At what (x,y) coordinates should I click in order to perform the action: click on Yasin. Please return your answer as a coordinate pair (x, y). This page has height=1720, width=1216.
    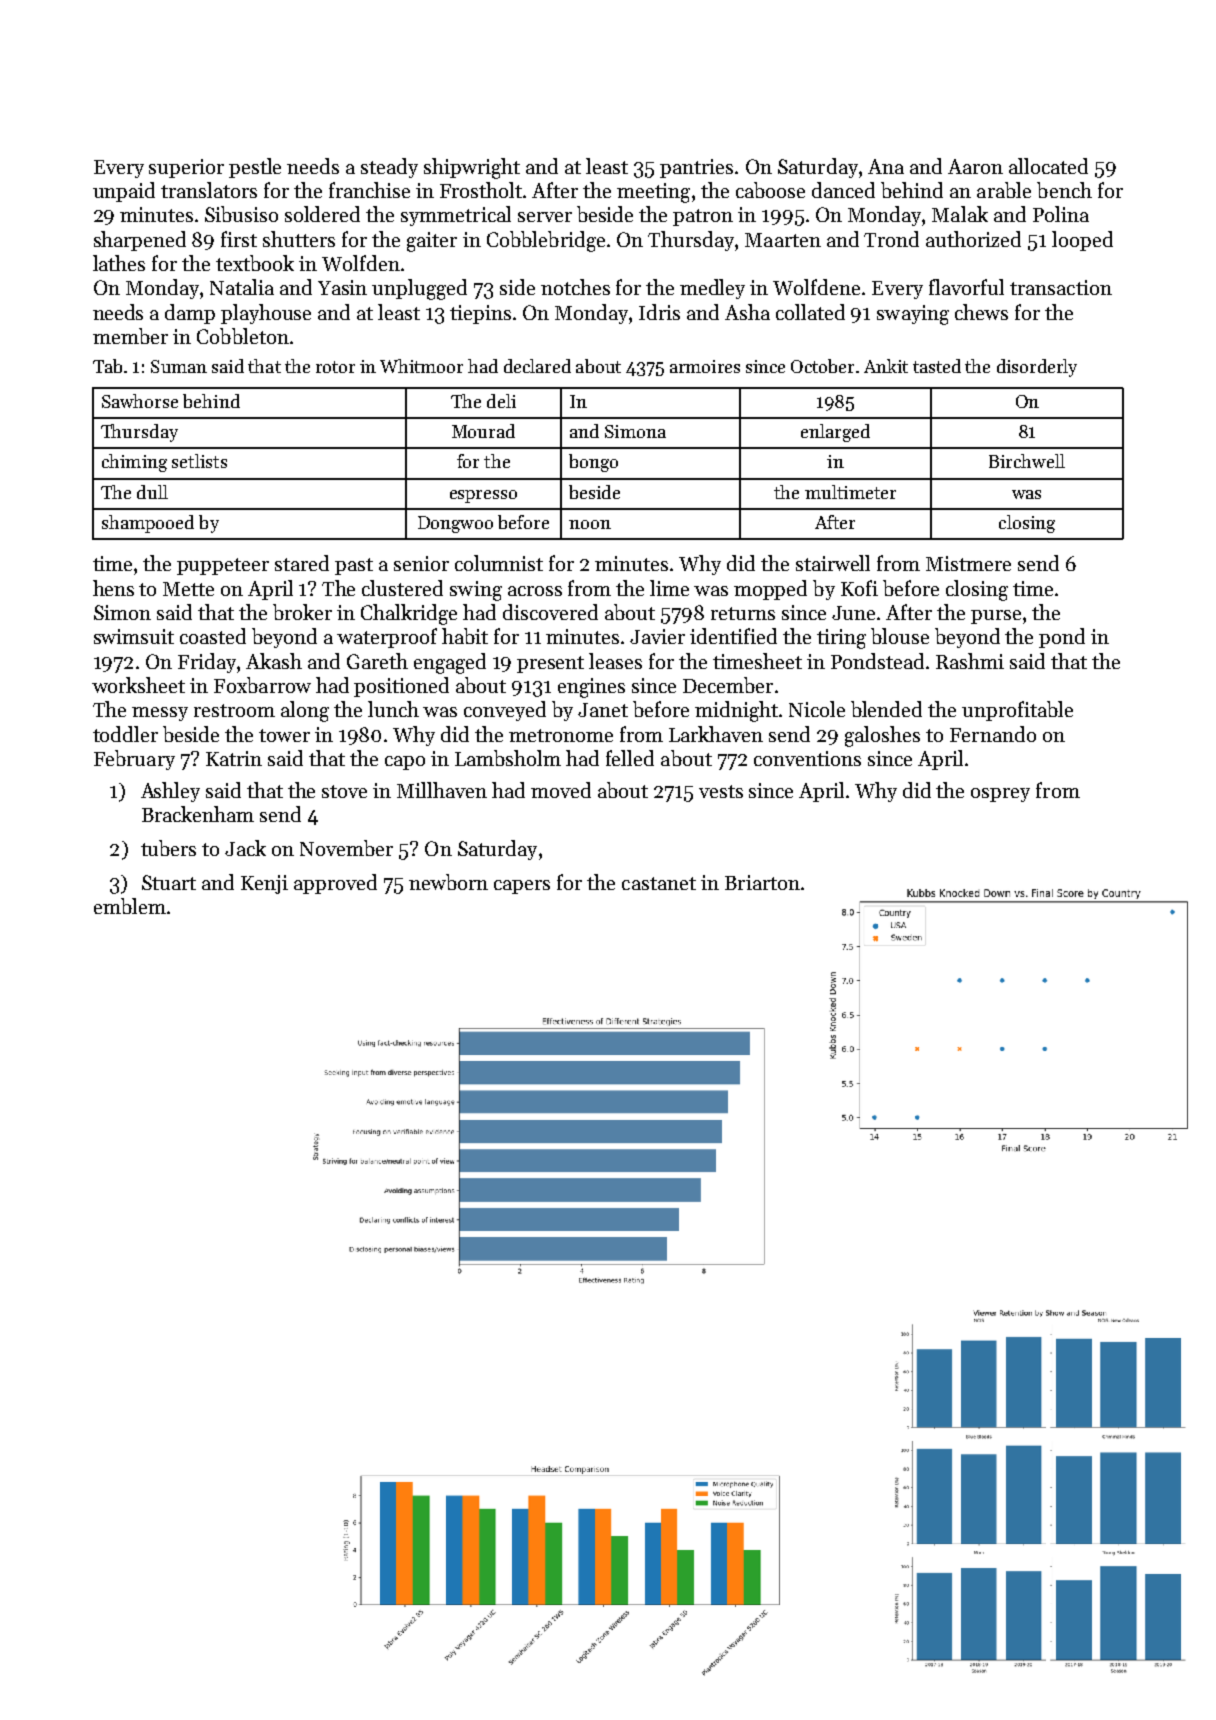
    Looking at the image, I should click on (342, 287).
